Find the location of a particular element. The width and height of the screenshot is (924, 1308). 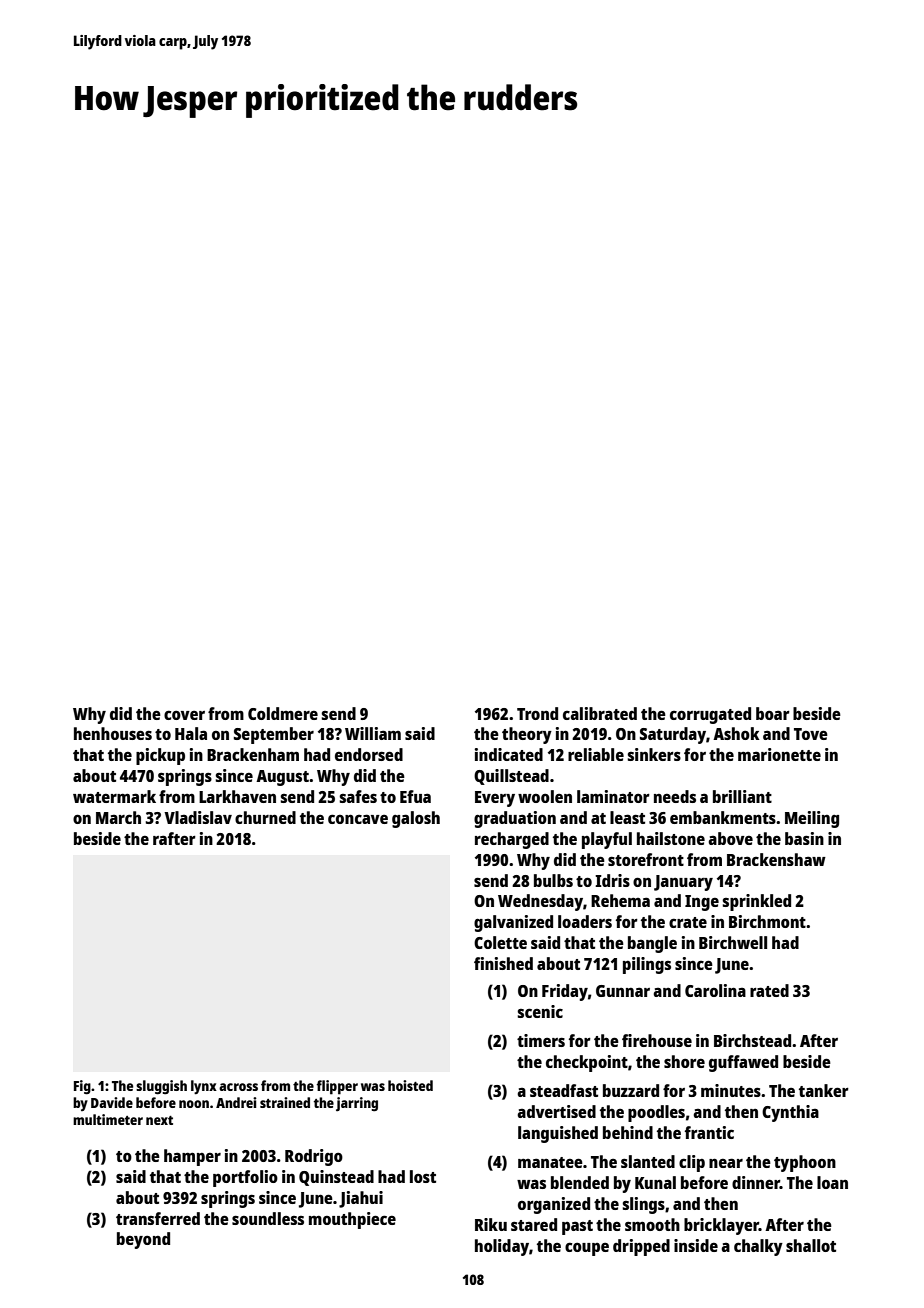

safes is located at coordinates (358, 796).
